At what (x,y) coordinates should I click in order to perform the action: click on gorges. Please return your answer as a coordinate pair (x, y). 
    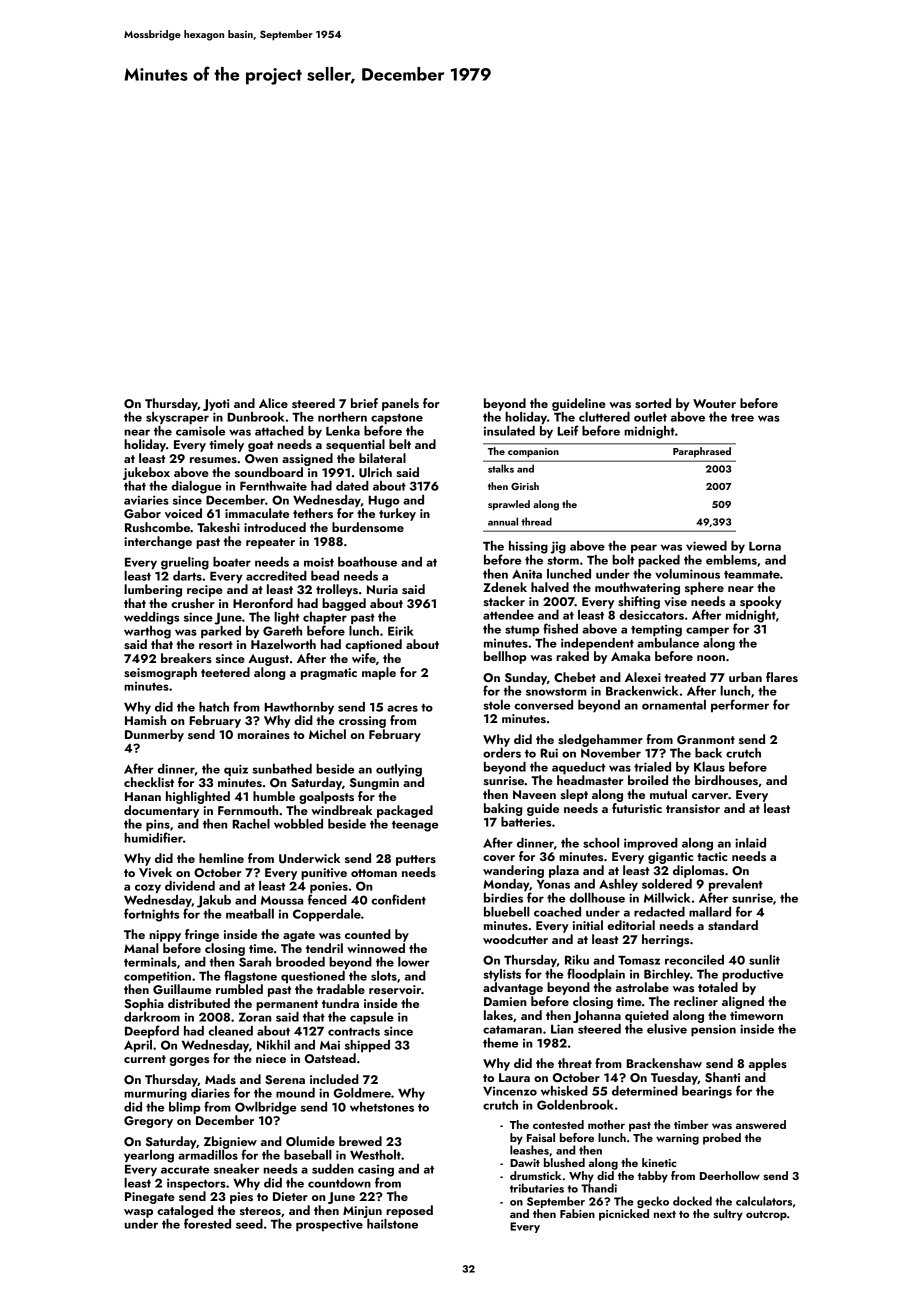
    Looking at the image, I should click on (189, 1061).
